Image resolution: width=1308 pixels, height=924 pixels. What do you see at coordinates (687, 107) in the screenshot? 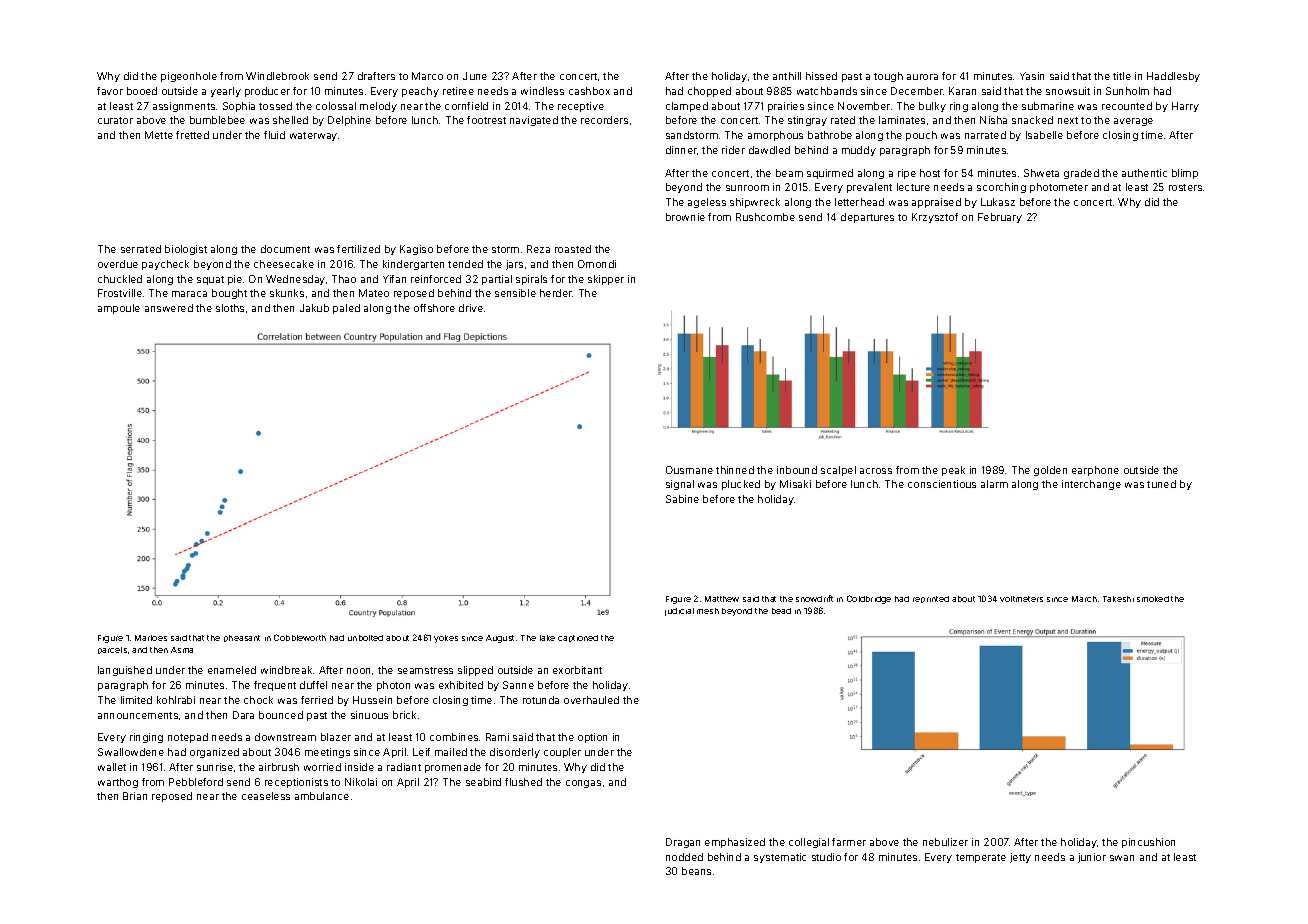
I see `clamped` at bounding box center [687, 107].
